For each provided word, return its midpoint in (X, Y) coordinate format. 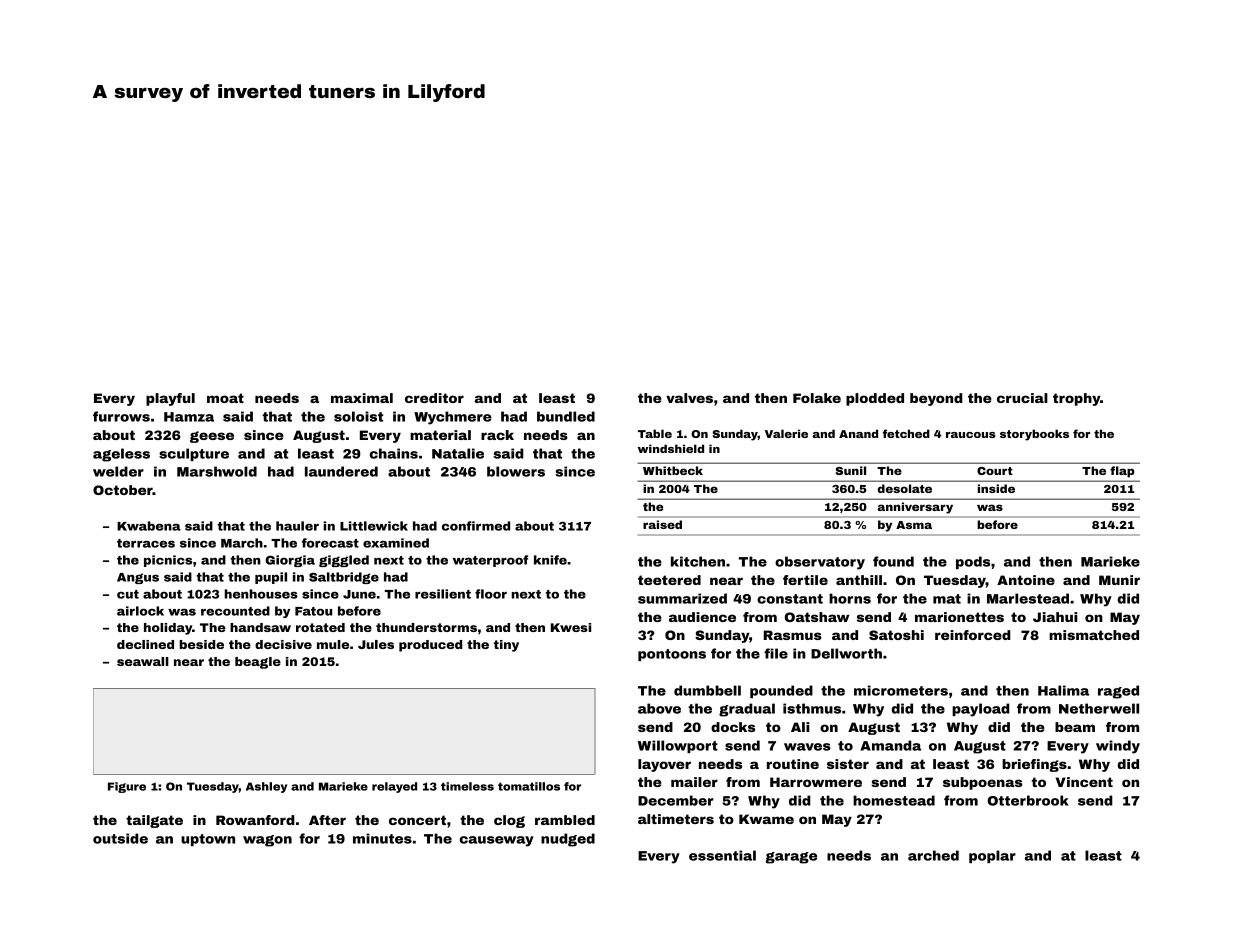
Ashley (266, 787)
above (659, 708)
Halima (1063, 690)
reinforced (973, 635)
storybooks (1034, 435)
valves (689, 398)
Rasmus (793, 635)
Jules (376, 644)
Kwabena (149, 526)
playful (170, 399)
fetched (906, 433)
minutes (382, 838)
